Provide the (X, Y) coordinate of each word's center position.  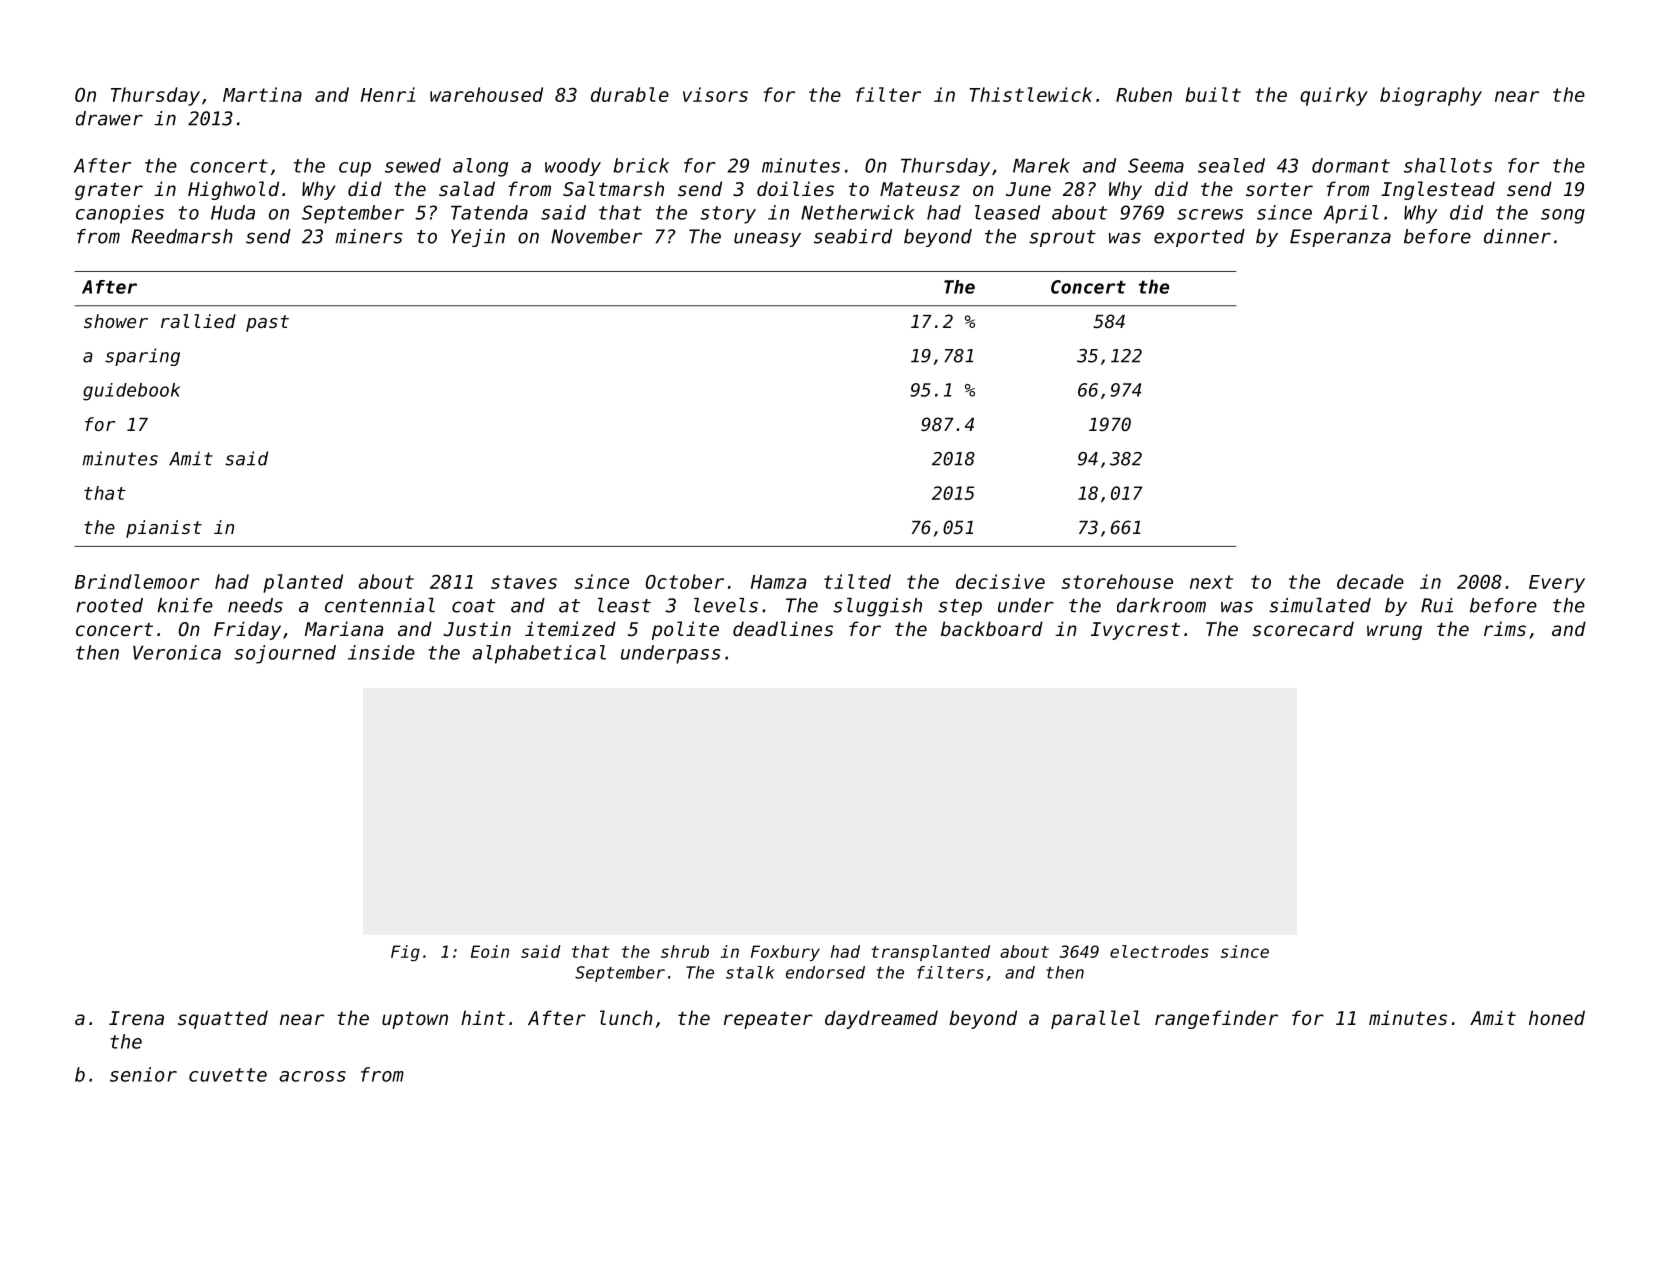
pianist (164, 529)
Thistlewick (1030, 94)
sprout (1062, 238)
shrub (685, 951)
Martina (262, 94)
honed (1557, 1017)
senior (143, 1074)
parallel (1095, 1019)
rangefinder (1216, 1019)
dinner (1517, 236)
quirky (1334, 96)
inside (381, 652)
